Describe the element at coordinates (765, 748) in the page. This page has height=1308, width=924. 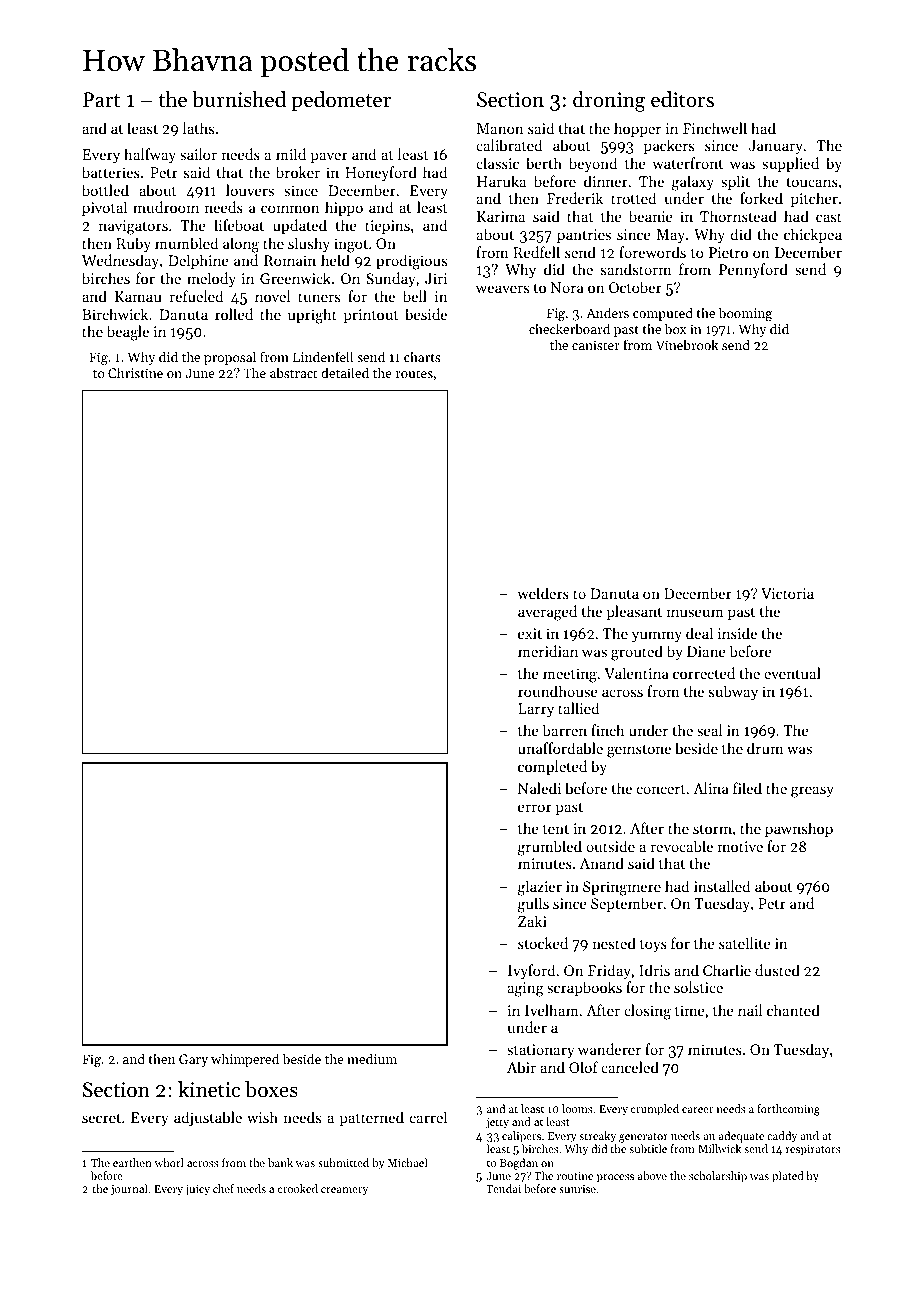
I see `drum` at that location.
